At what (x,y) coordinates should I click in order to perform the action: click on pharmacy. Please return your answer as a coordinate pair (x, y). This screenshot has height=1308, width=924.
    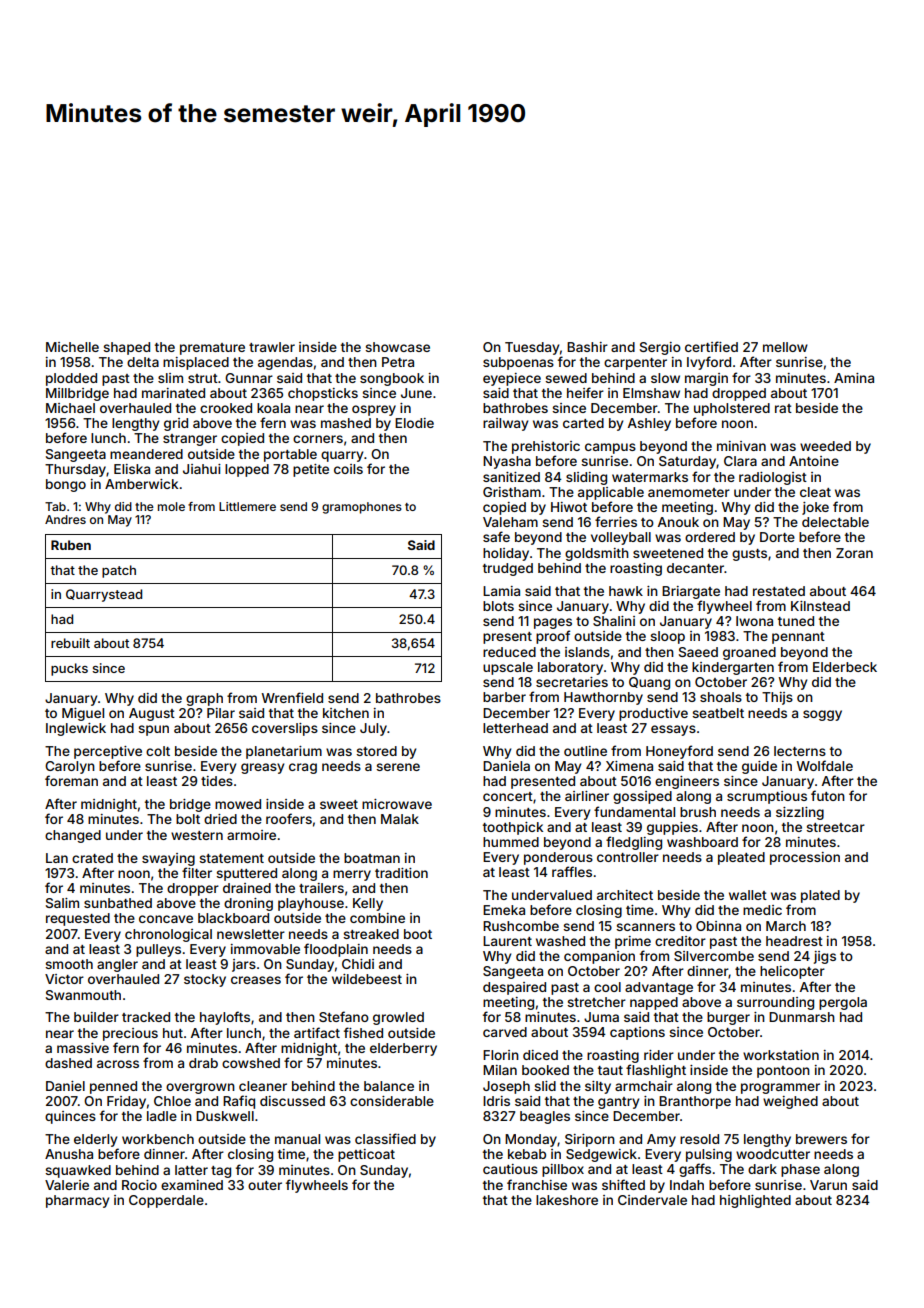
    Looking at the image, I should click on (77, 1201).
